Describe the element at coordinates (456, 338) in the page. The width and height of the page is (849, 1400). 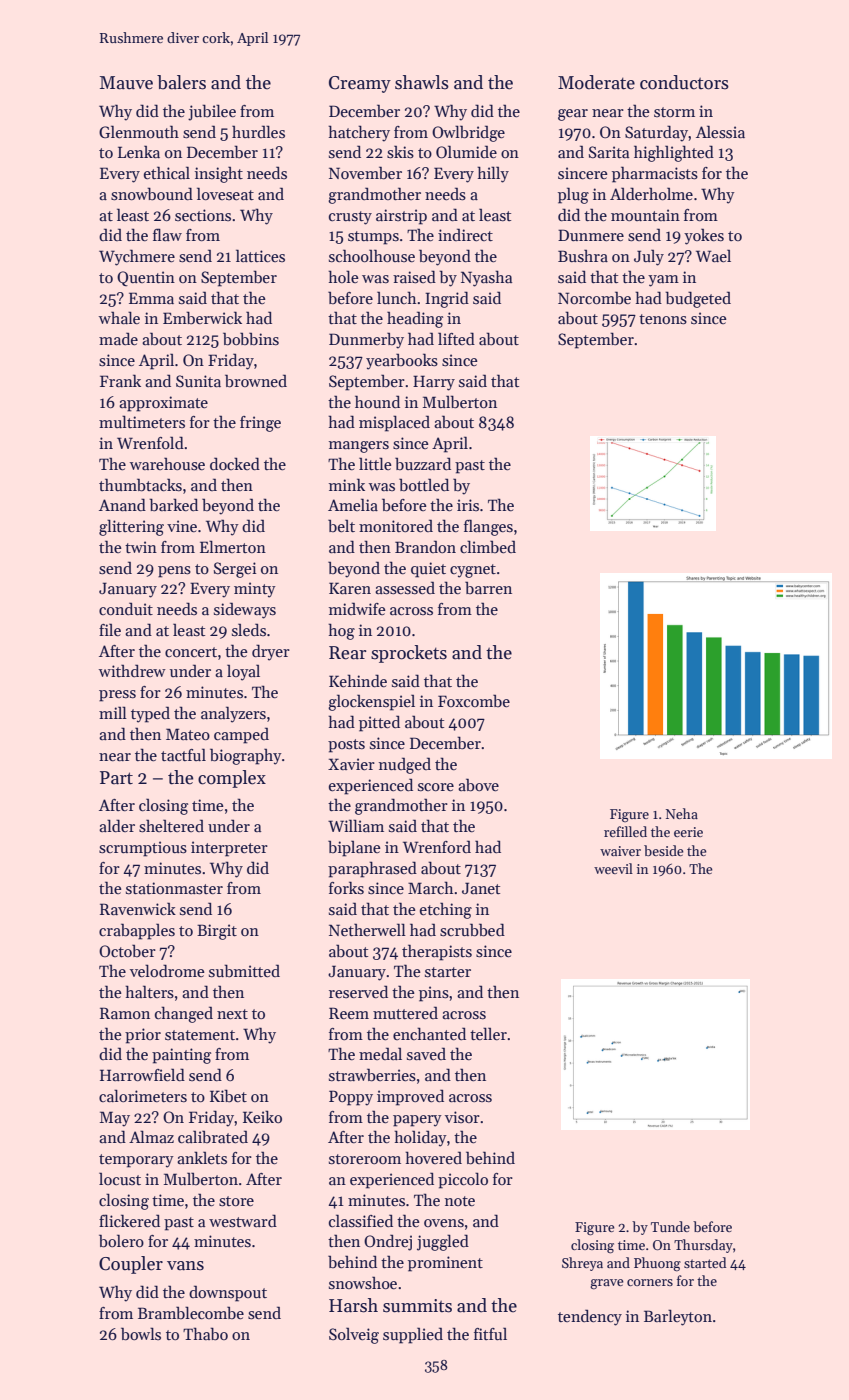
I see `lifted` at that location.
